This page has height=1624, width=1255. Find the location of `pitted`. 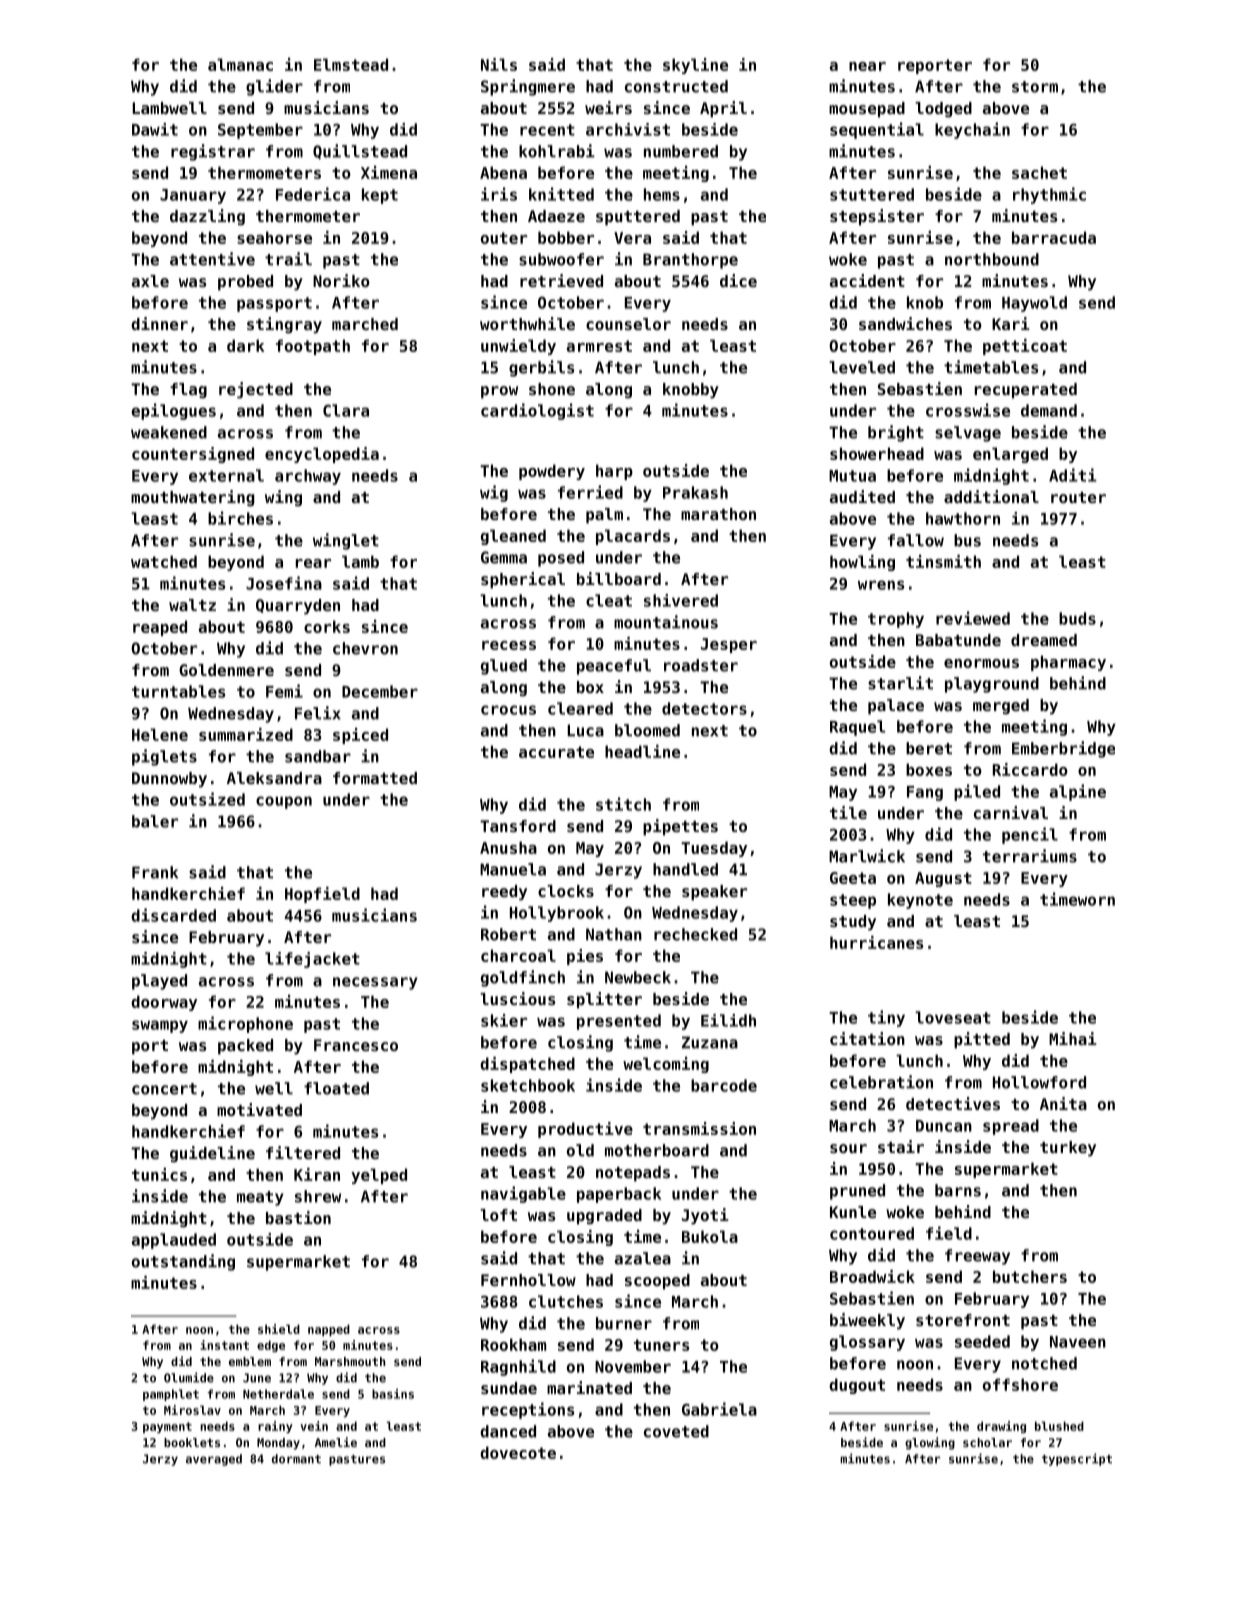

pitted is located at coordinates (982, 1040).
